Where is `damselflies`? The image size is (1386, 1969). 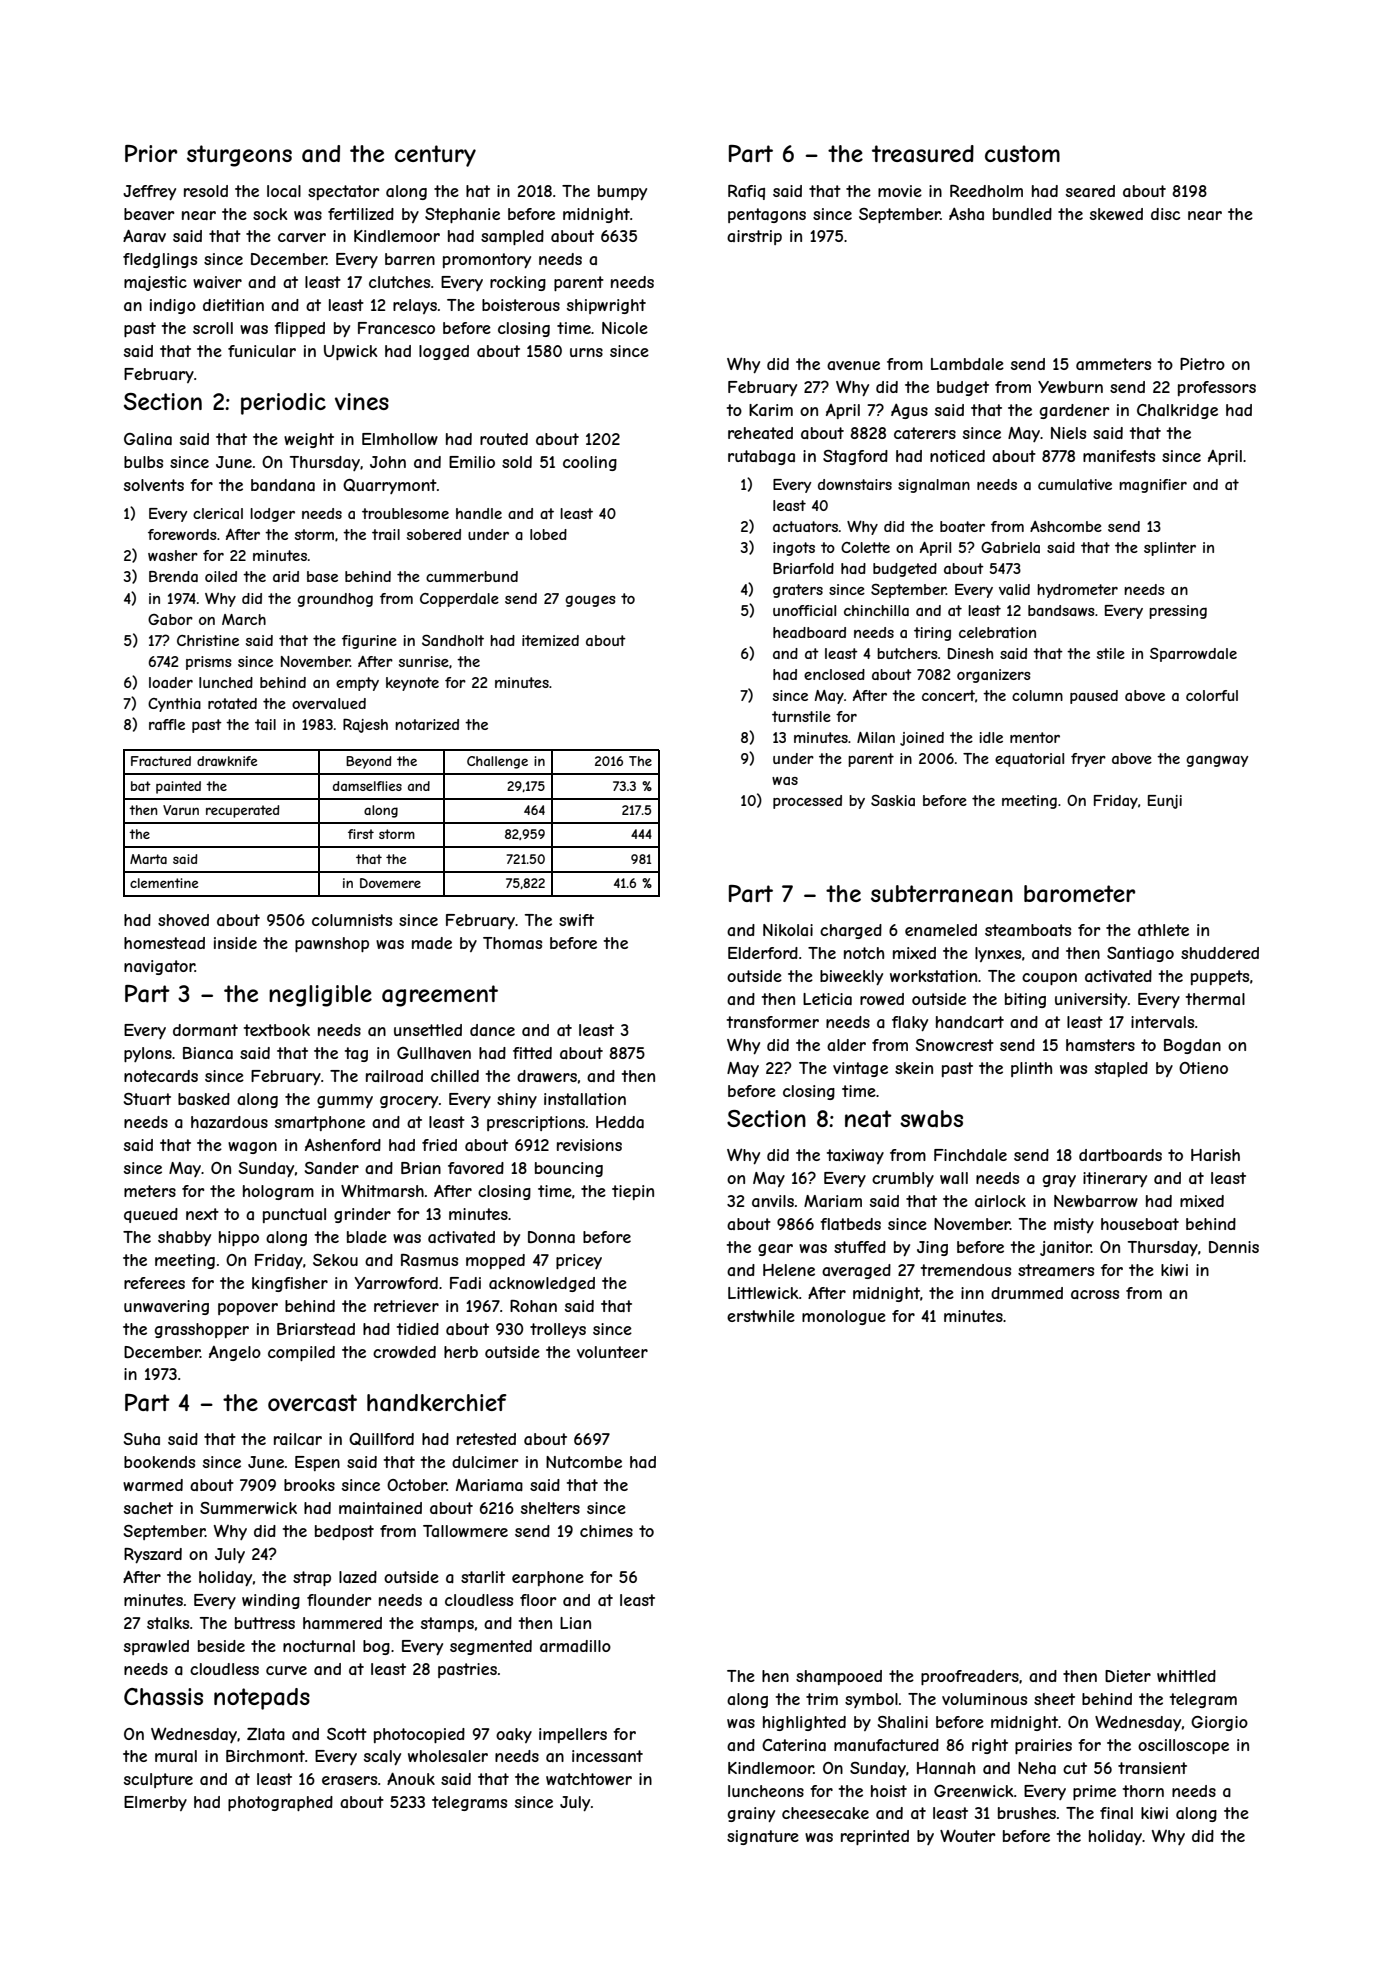 damselflies is located at coordinates (367, 786).
